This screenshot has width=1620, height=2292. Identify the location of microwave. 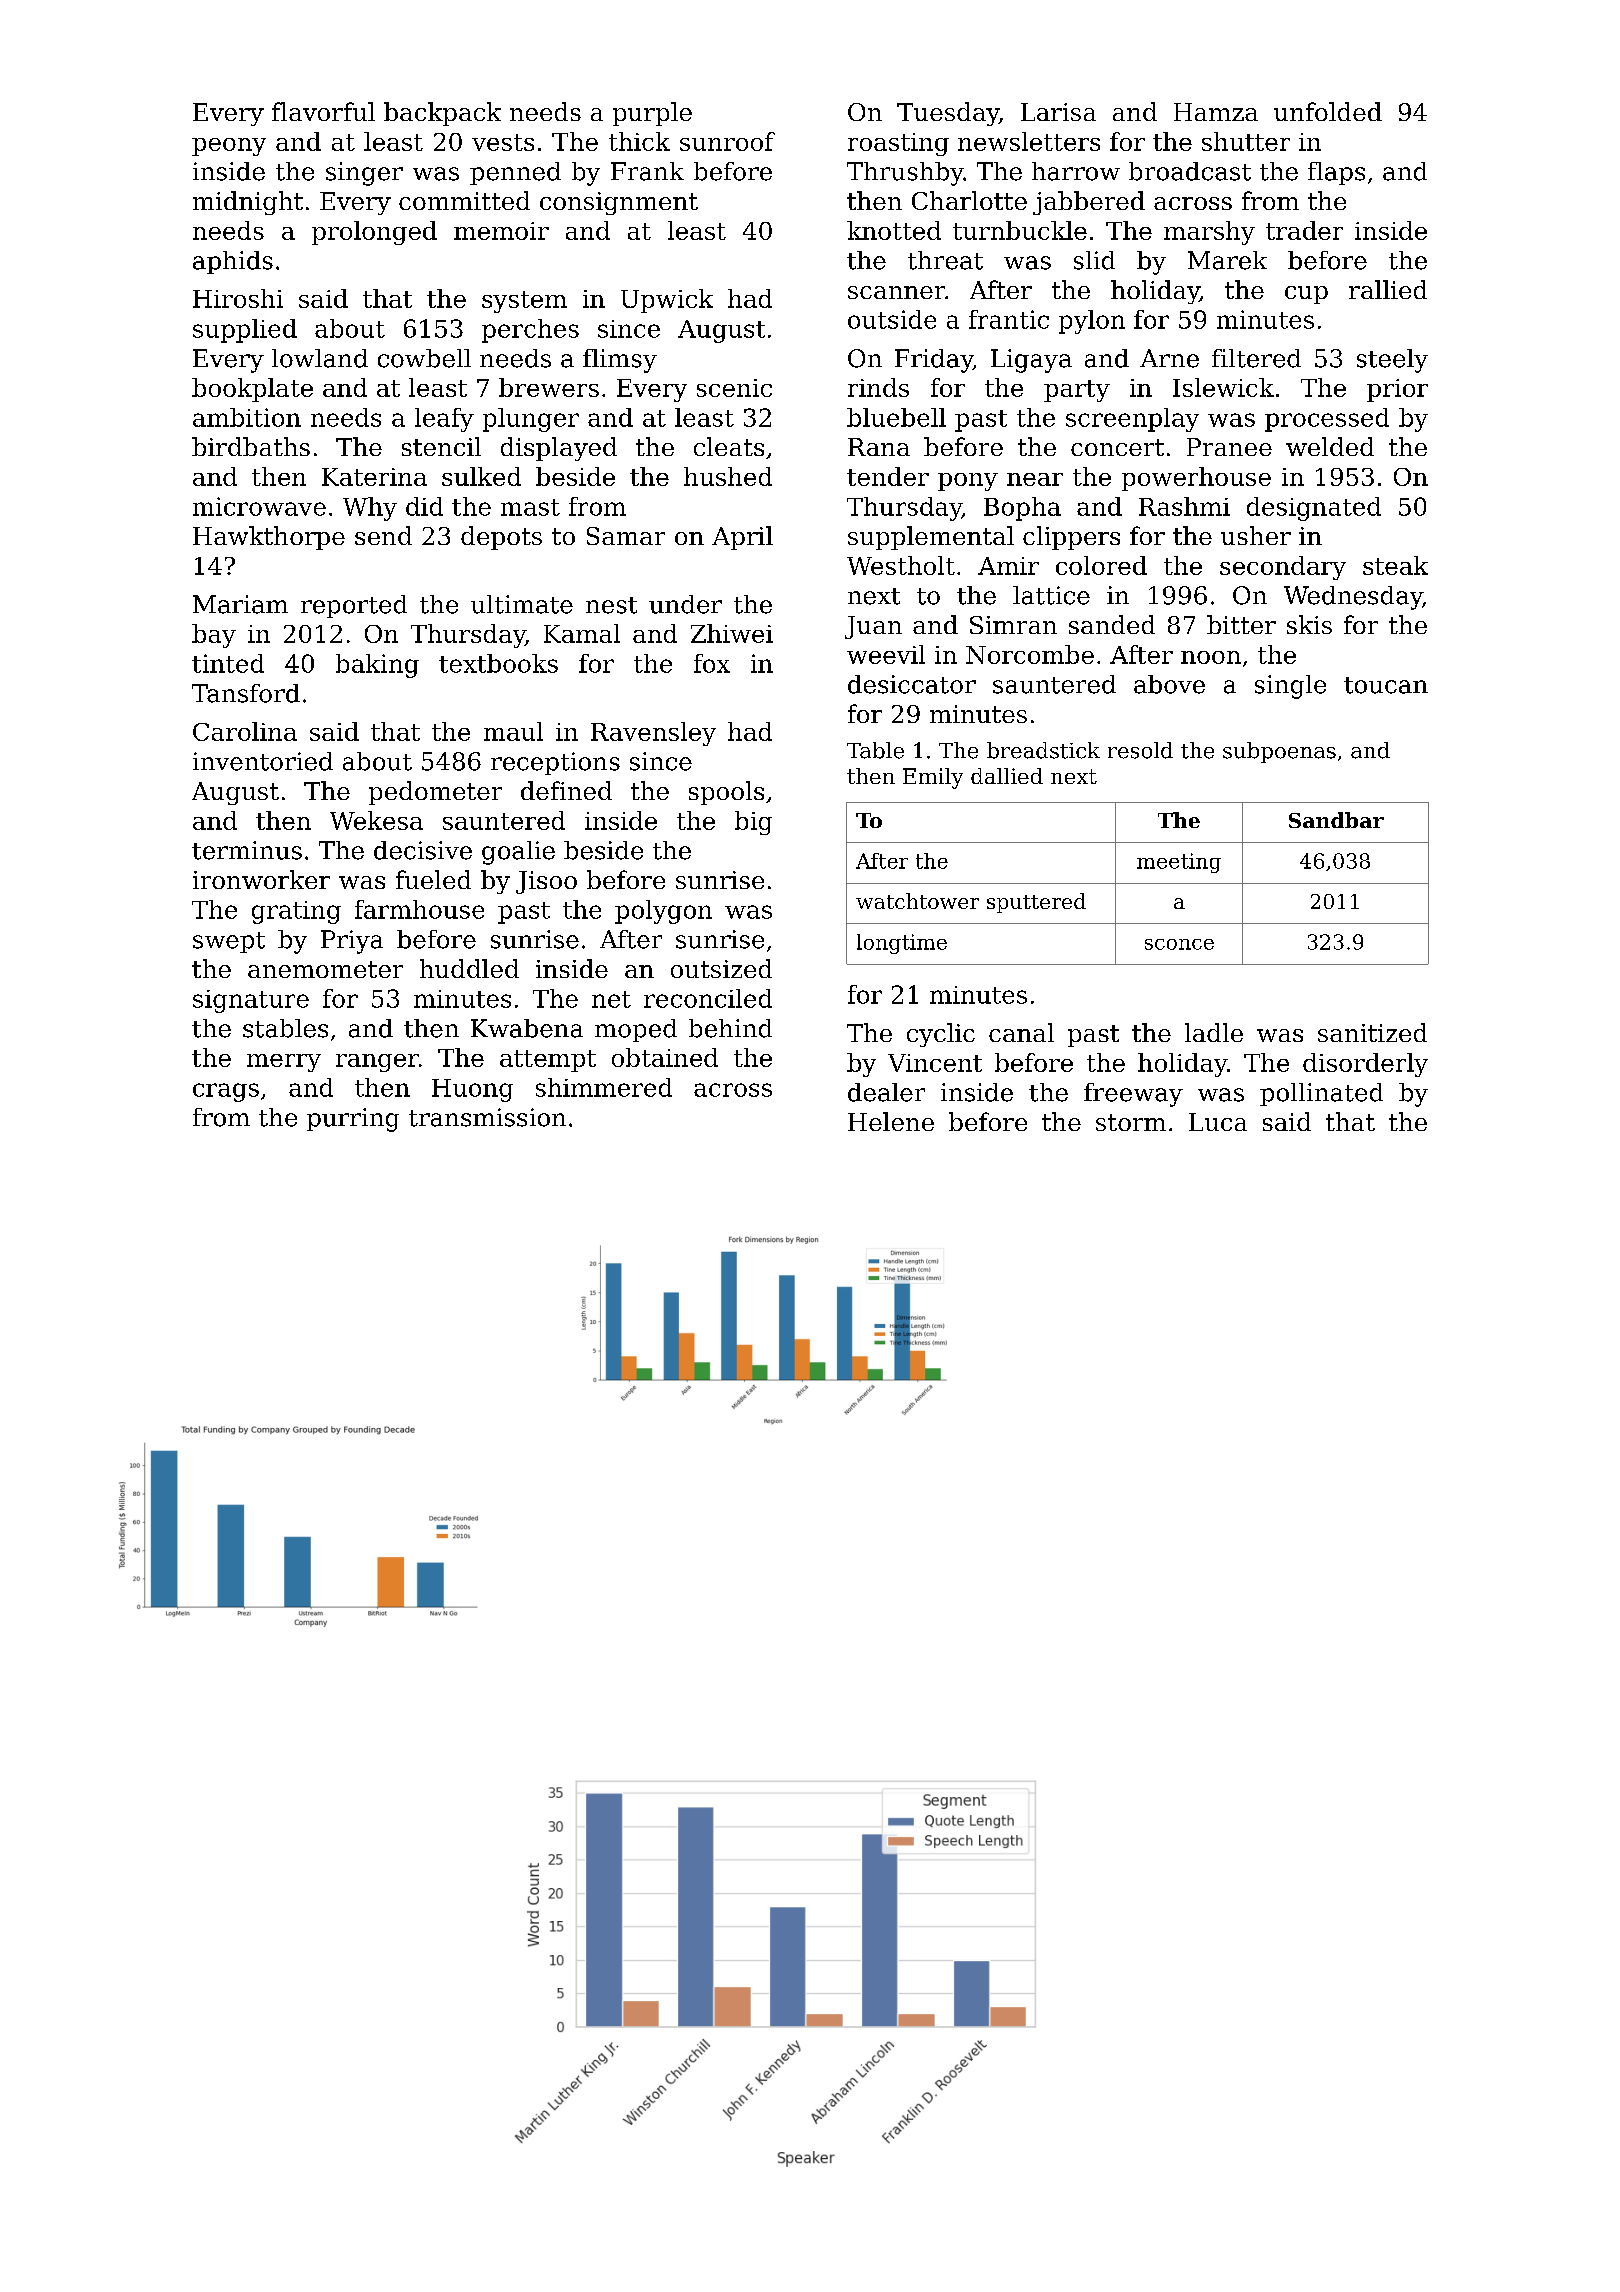
(259, 506).
